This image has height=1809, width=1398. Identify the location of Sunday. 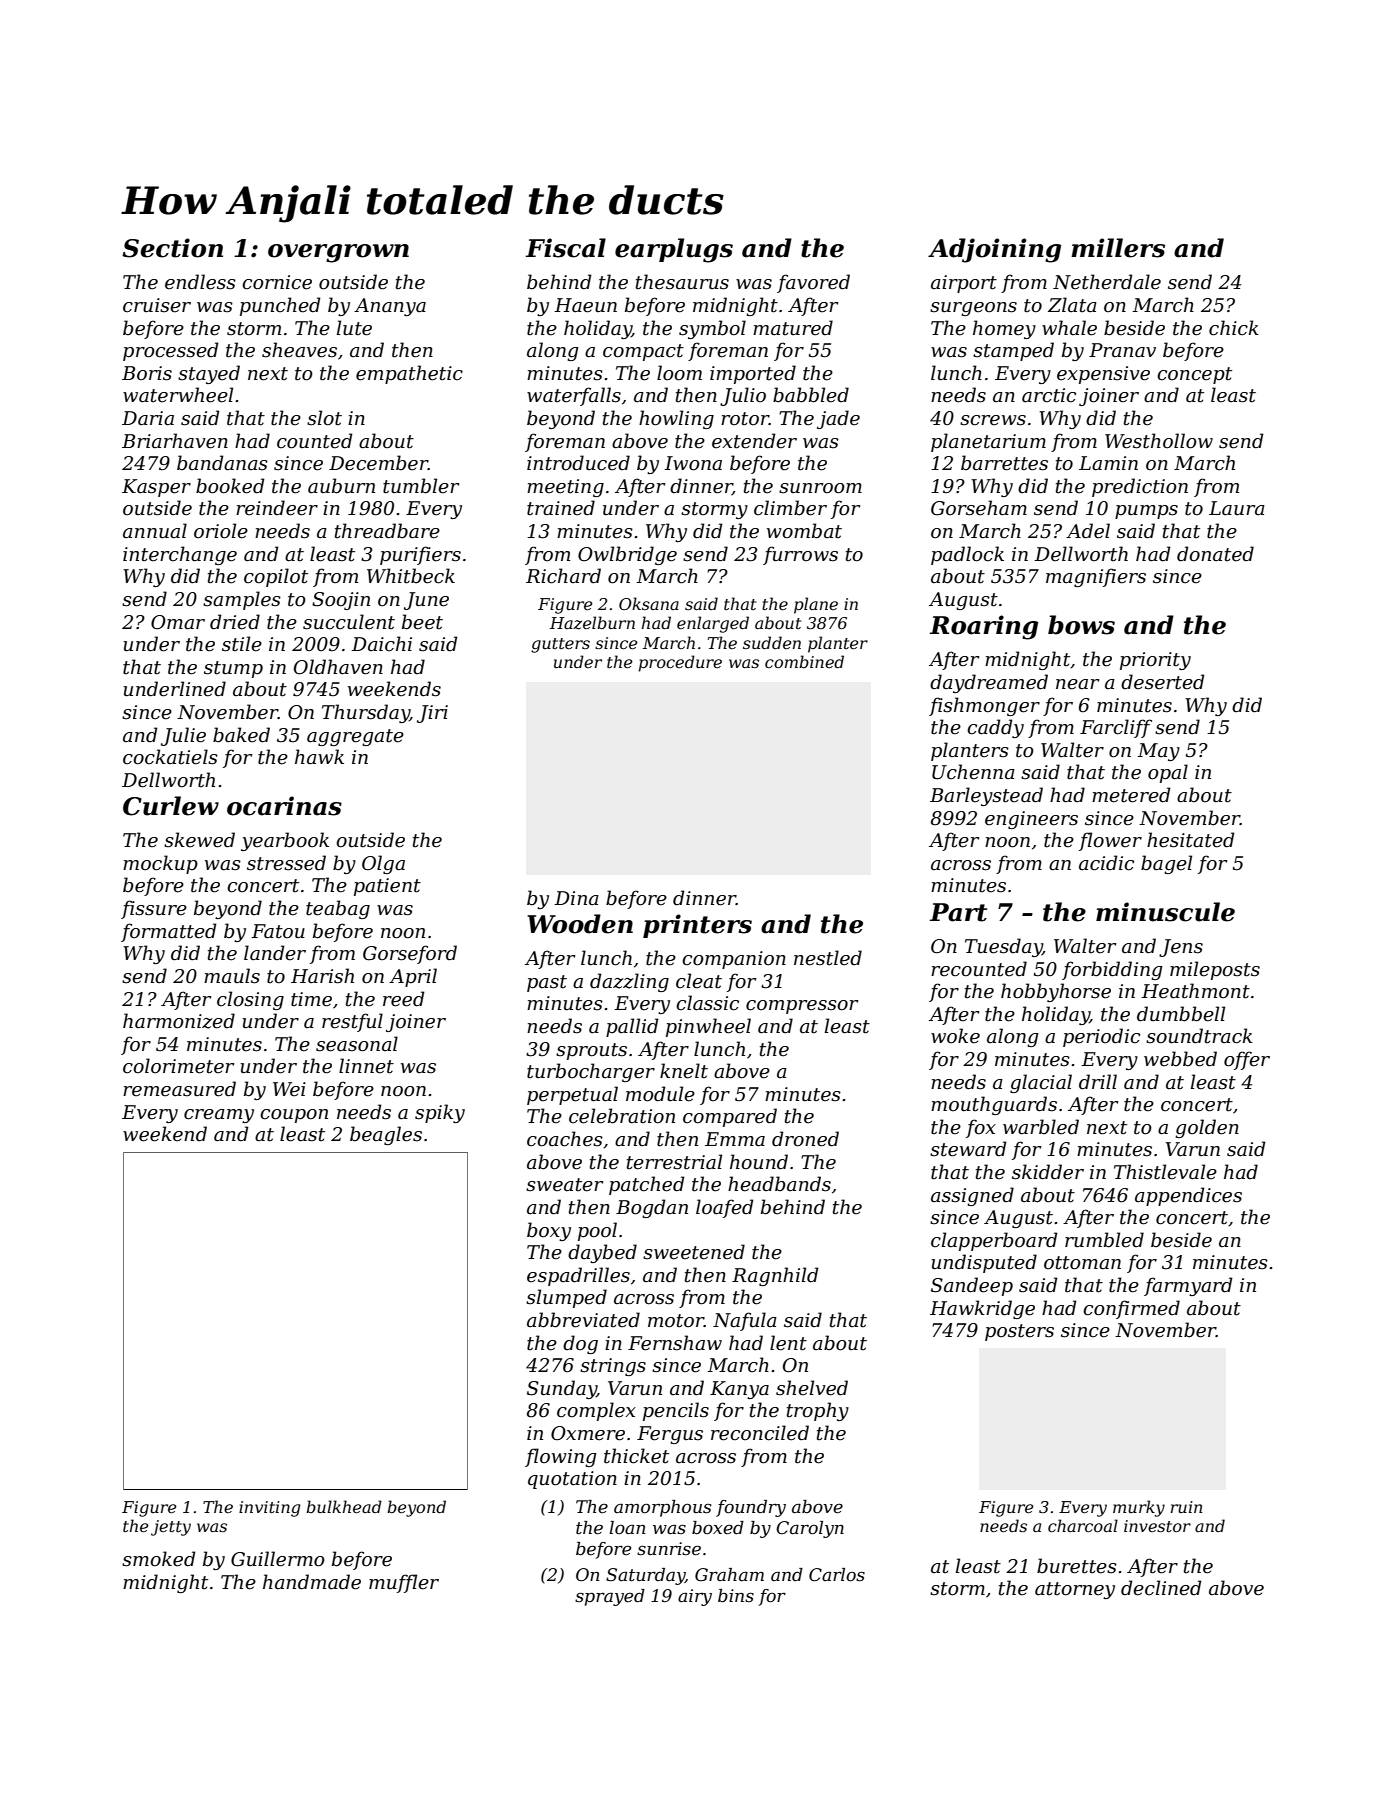
(562, 1389).
